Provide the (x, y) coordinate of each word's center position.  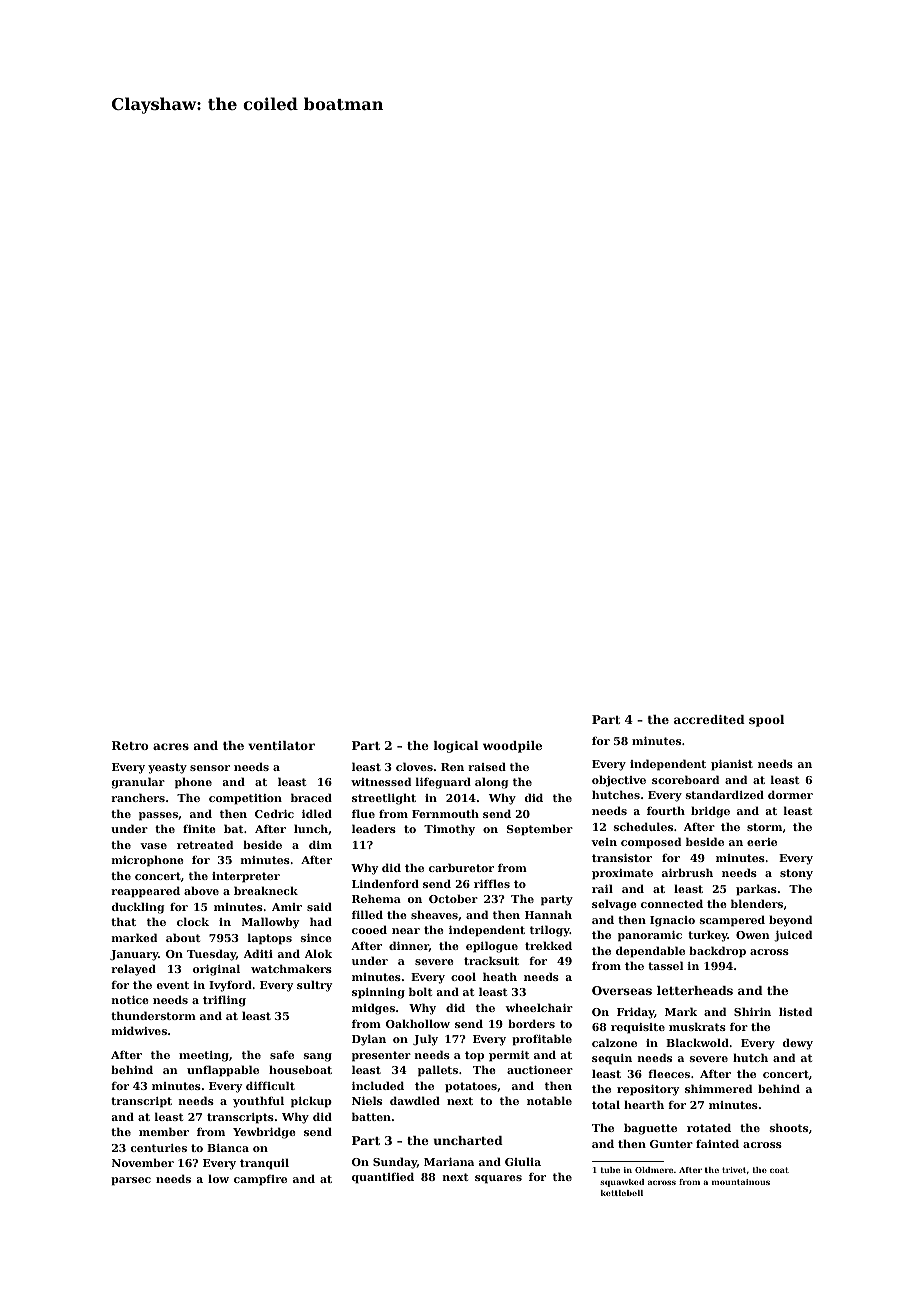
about (183, 937)
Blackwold (697, 1042)
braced (311, 797)
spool (766, 721)
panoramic (650, 936)
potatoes (471, 1087)
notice (130, 1000)
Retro (130, 745)
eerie (762, 842)
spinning (378, 993)
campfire (260, 1180)
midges (373, 1009)
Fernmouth (445, 813)
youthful (258, 1102)
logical (456, 747)
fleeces (669, 1073)
